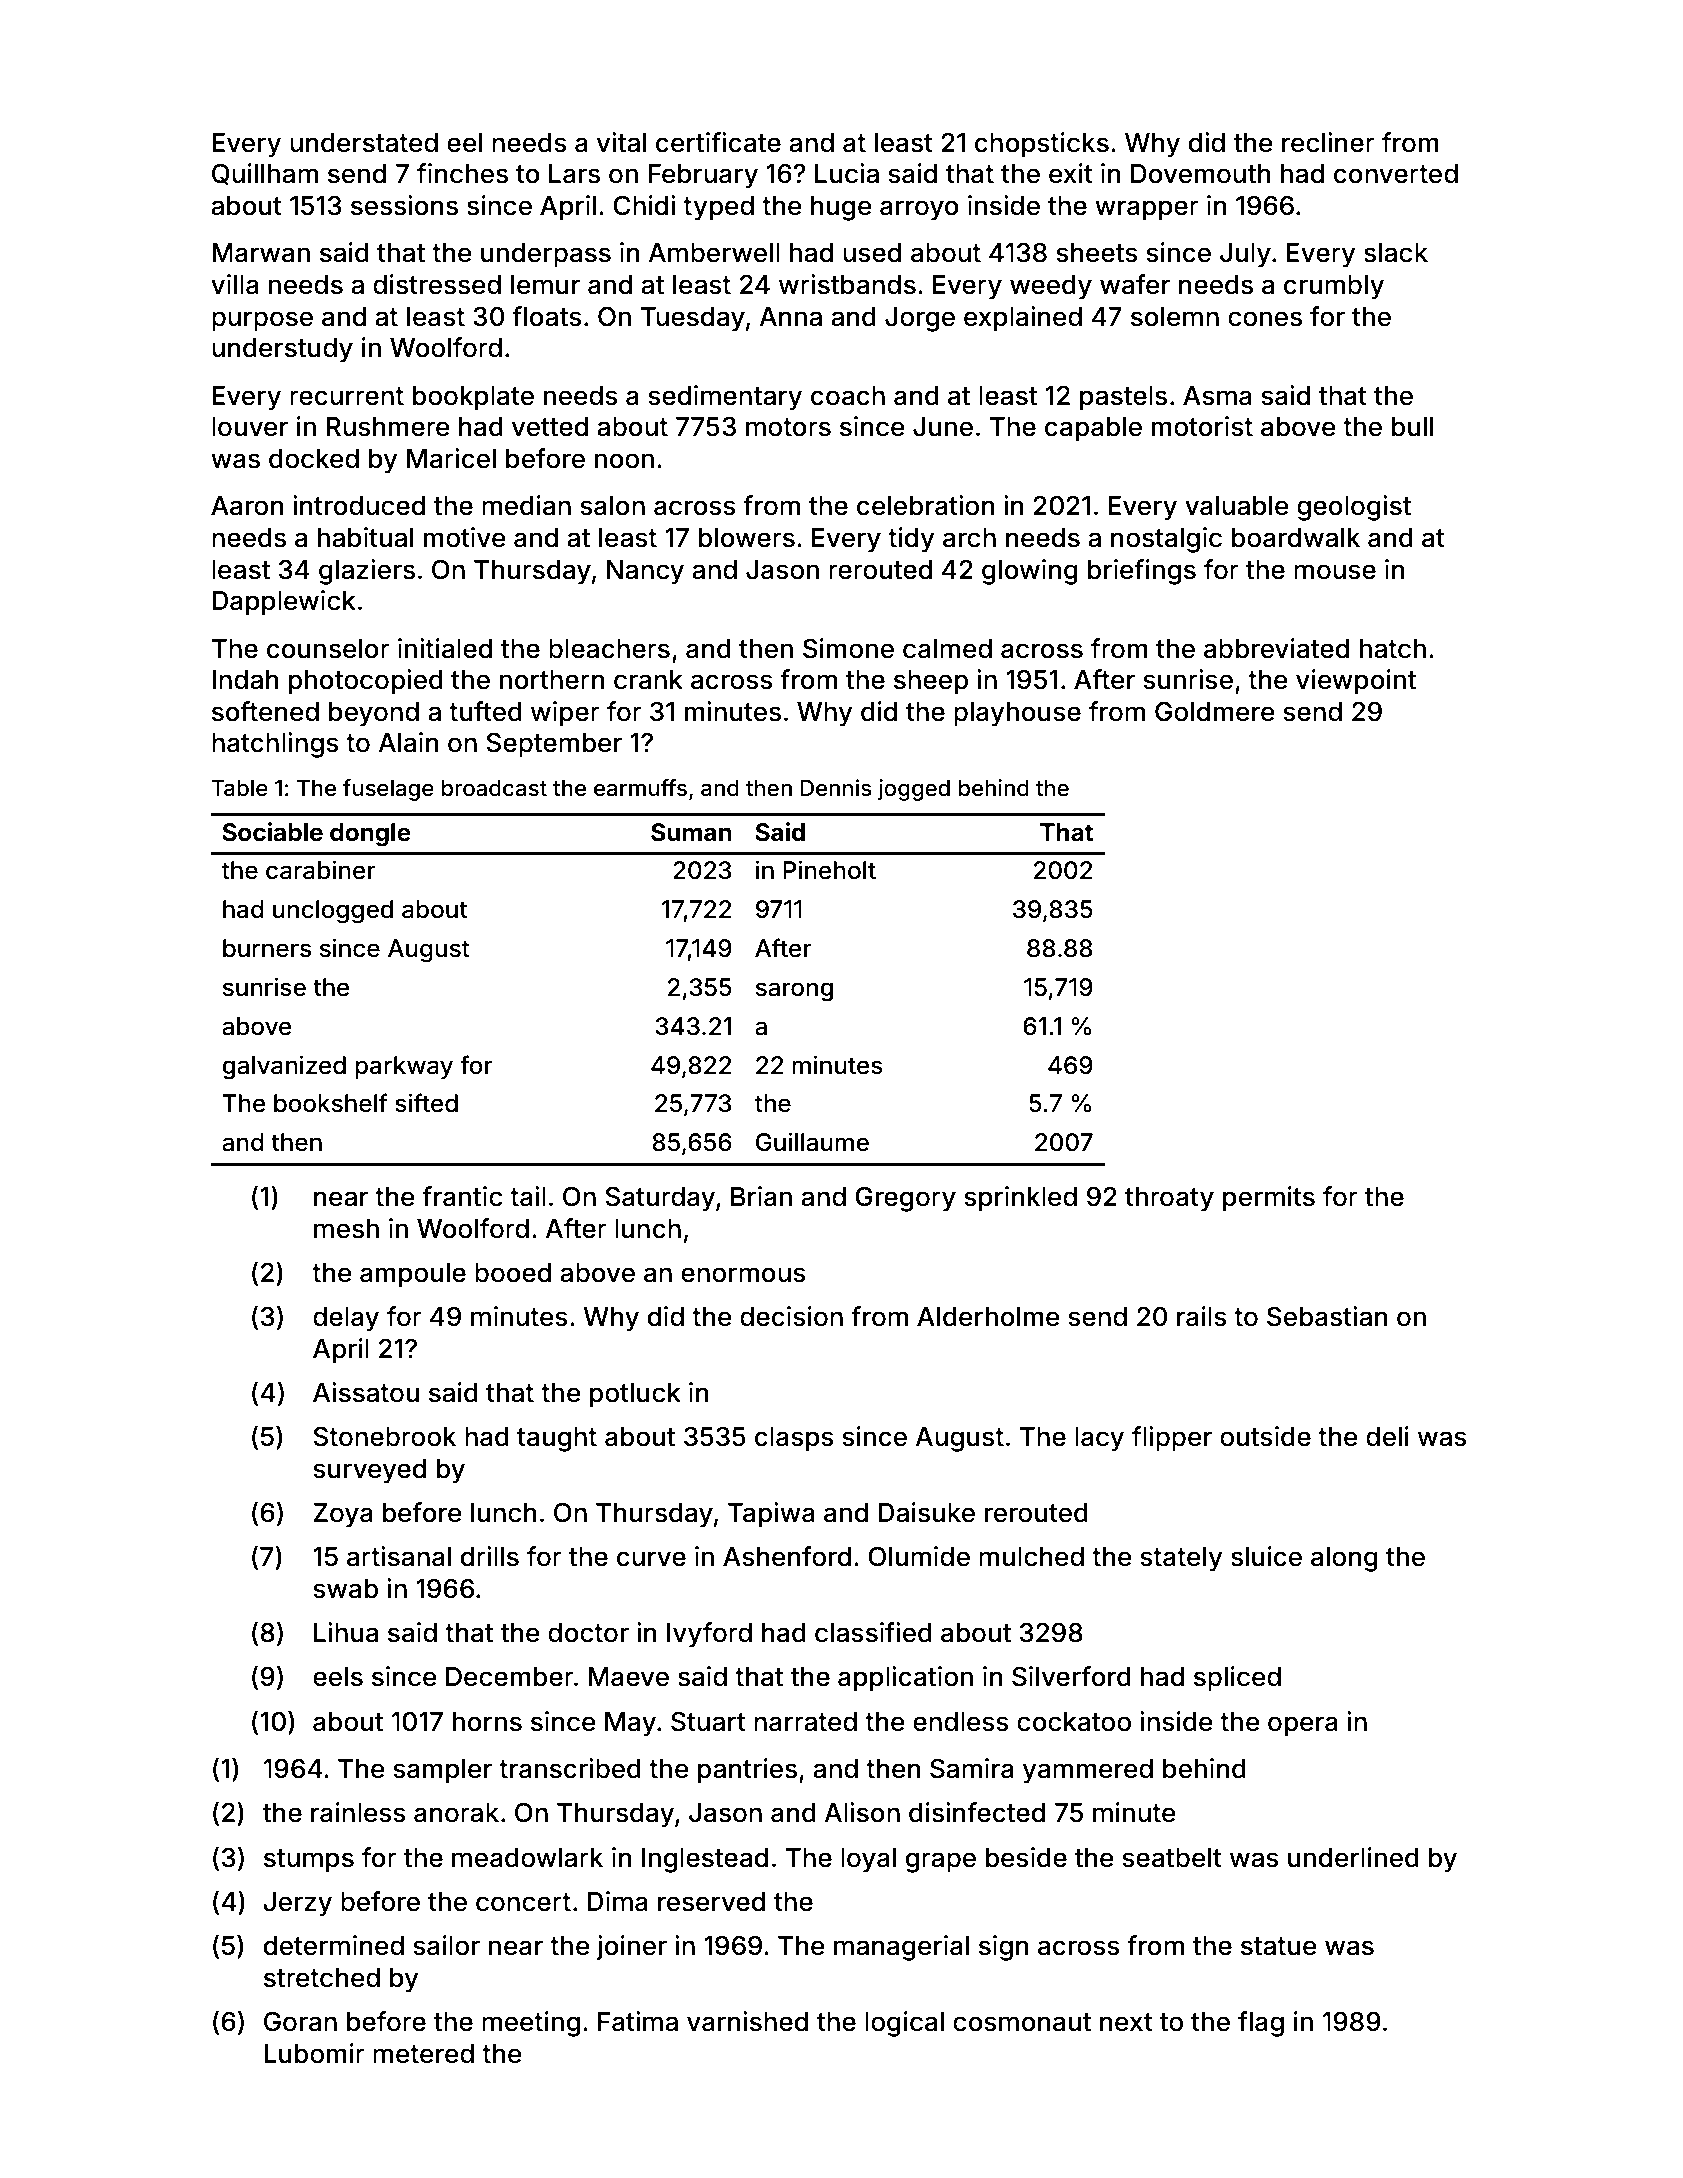  Describe the element at coordinates (297, 1904) in the page. I see `Jerzy` at that location.
